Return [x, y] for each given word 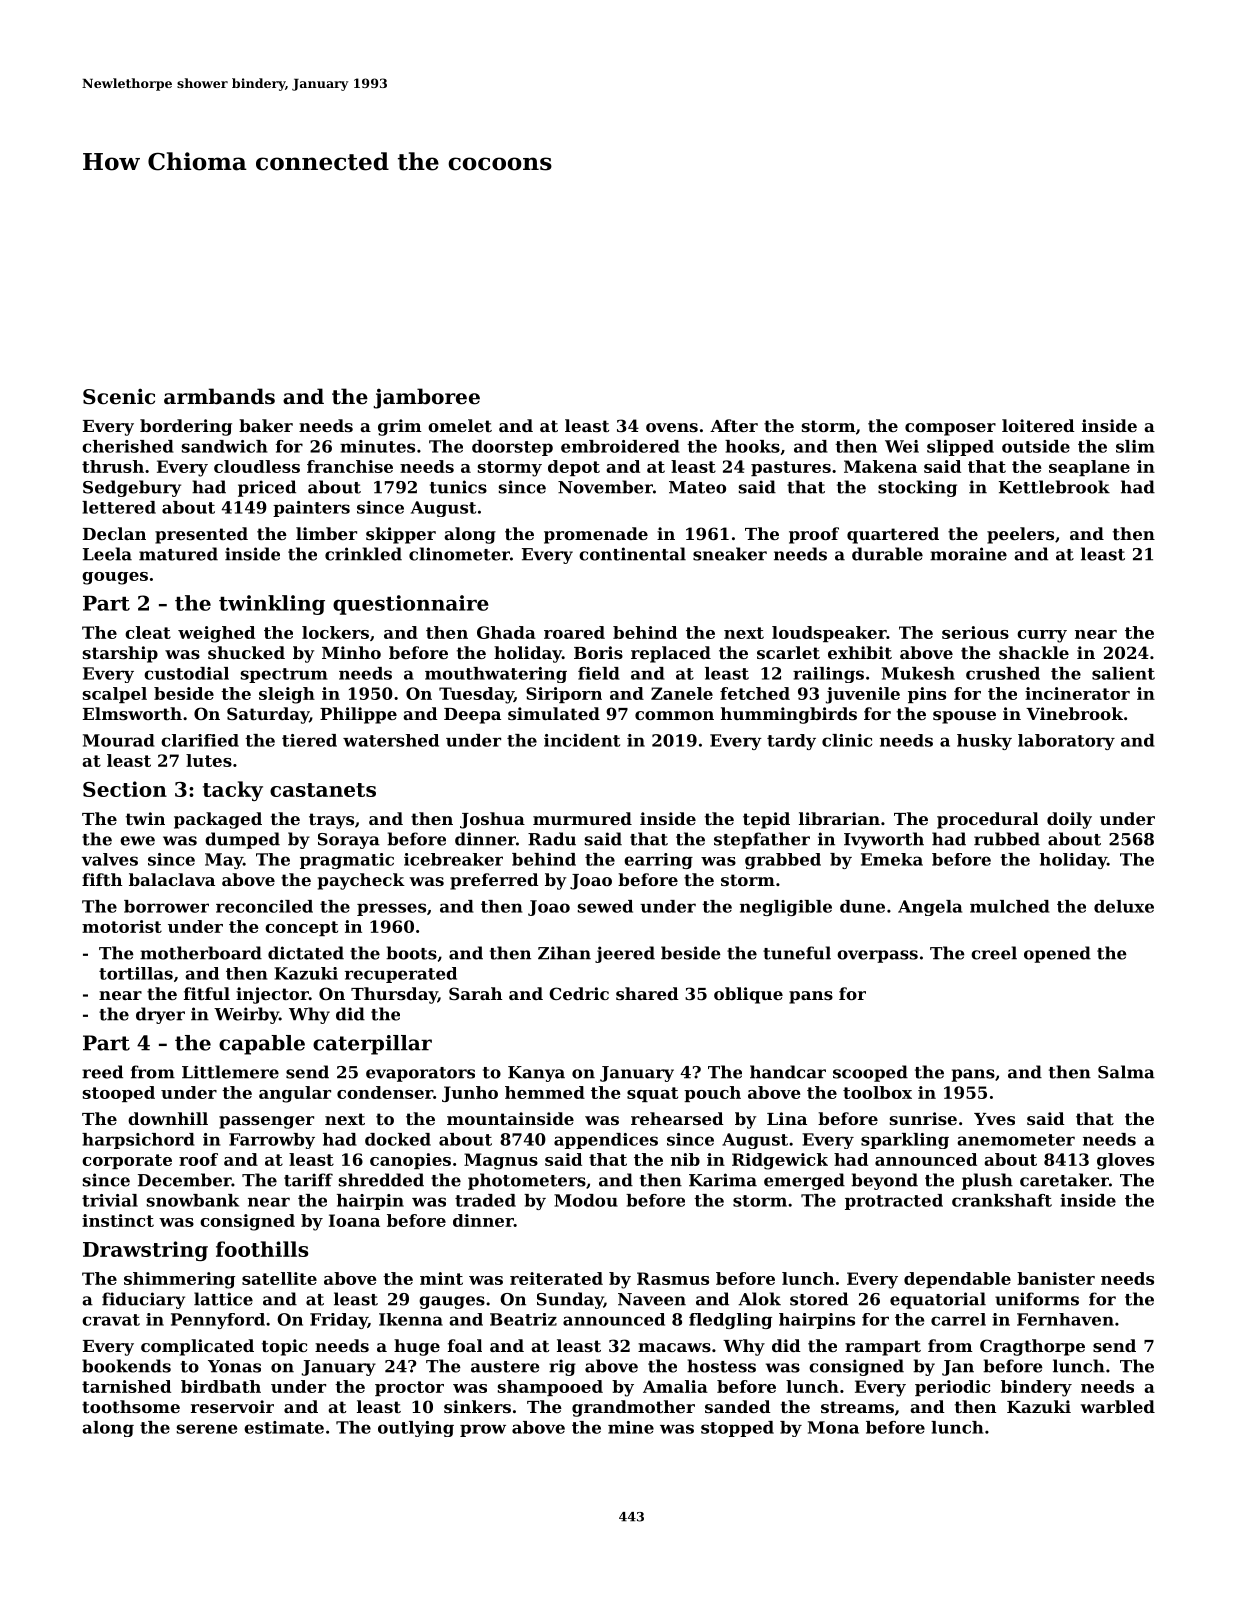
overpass [877, 956]
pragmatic [347, 861]
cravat [111, 1320]
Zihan [564, 953]
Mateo [697, 487]
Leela [107, 554]
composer [950, 429]
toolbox [877, 1092]
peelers [1020, 535]
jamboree [426, 398]
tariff [308, 1180]
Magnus [501, 1161]
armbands [219, 396]
